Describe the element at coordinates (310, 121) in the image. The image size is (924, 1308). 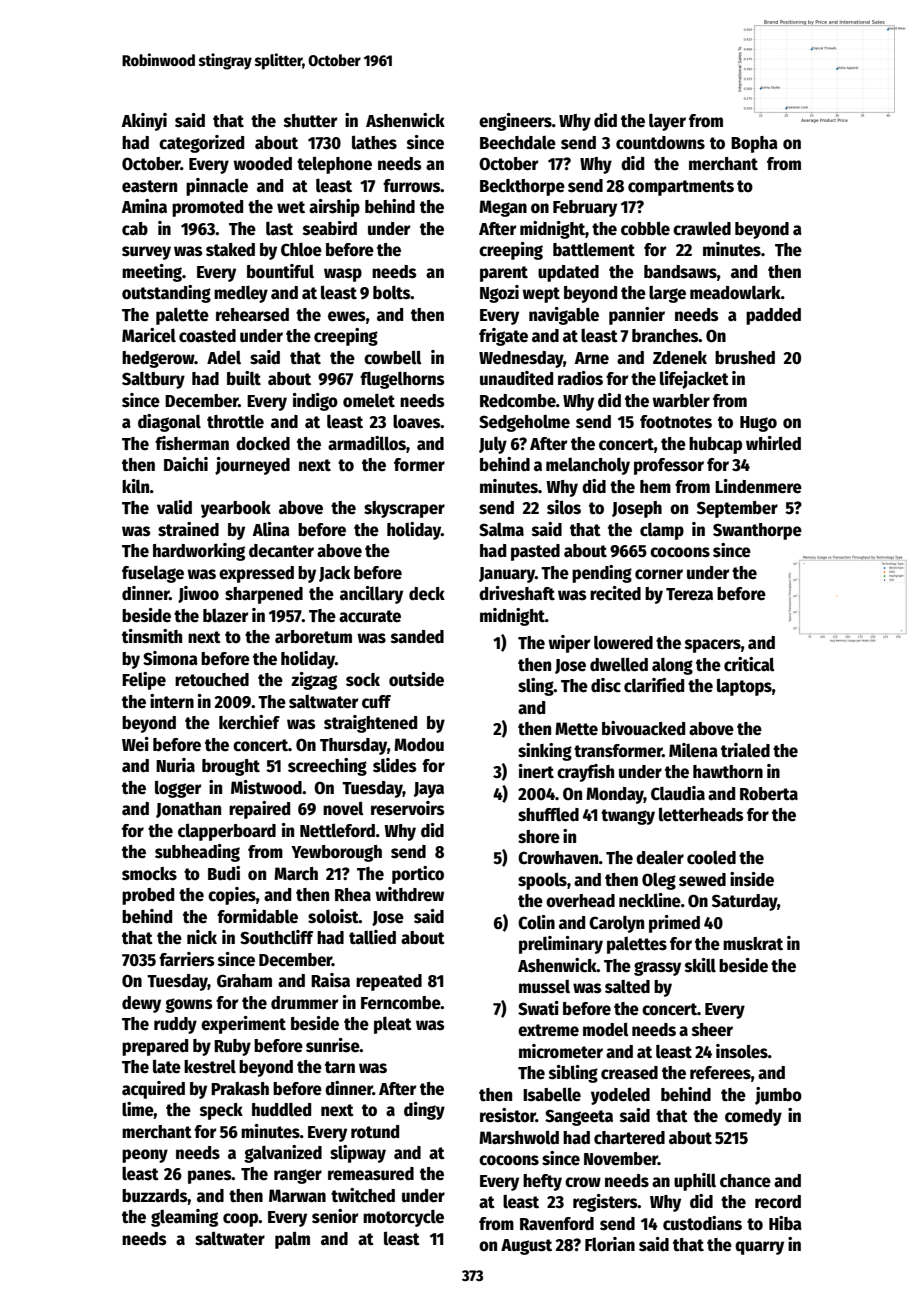
I see `shutter` at that location.
